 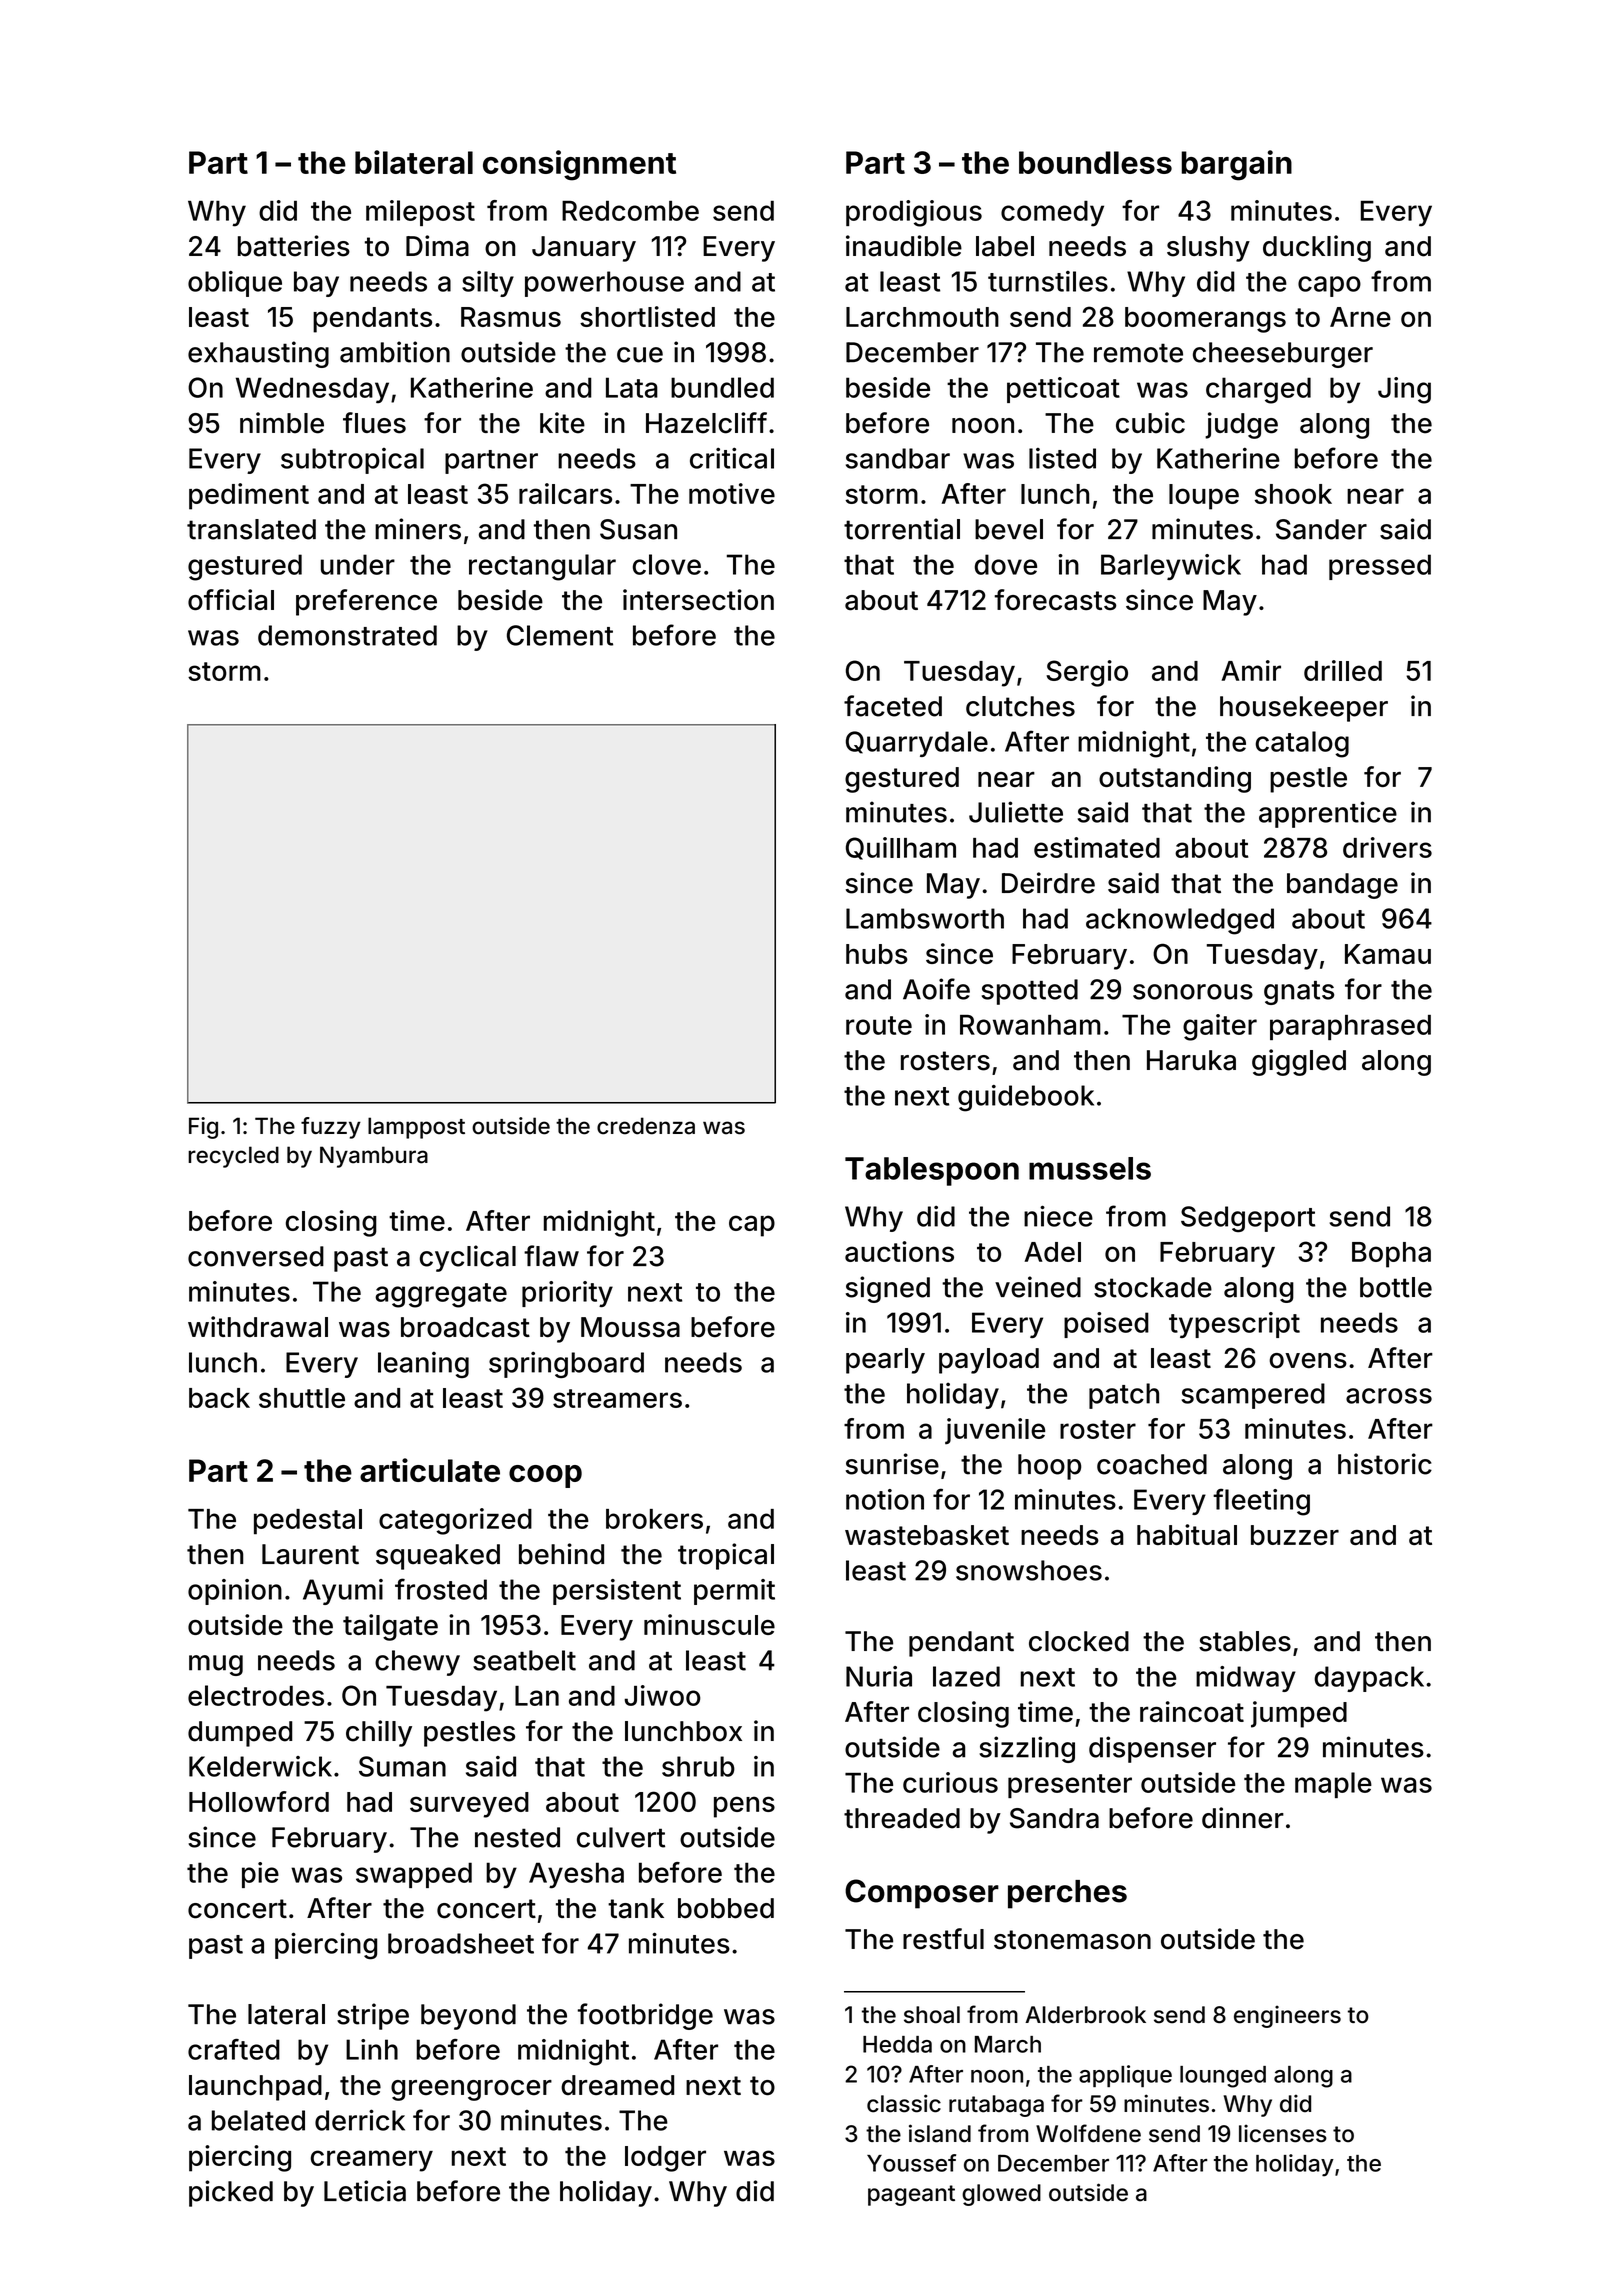 What do you see at coordinates (879, 1025) in the image?
I see `route` at bounding box center [879, 1025].
